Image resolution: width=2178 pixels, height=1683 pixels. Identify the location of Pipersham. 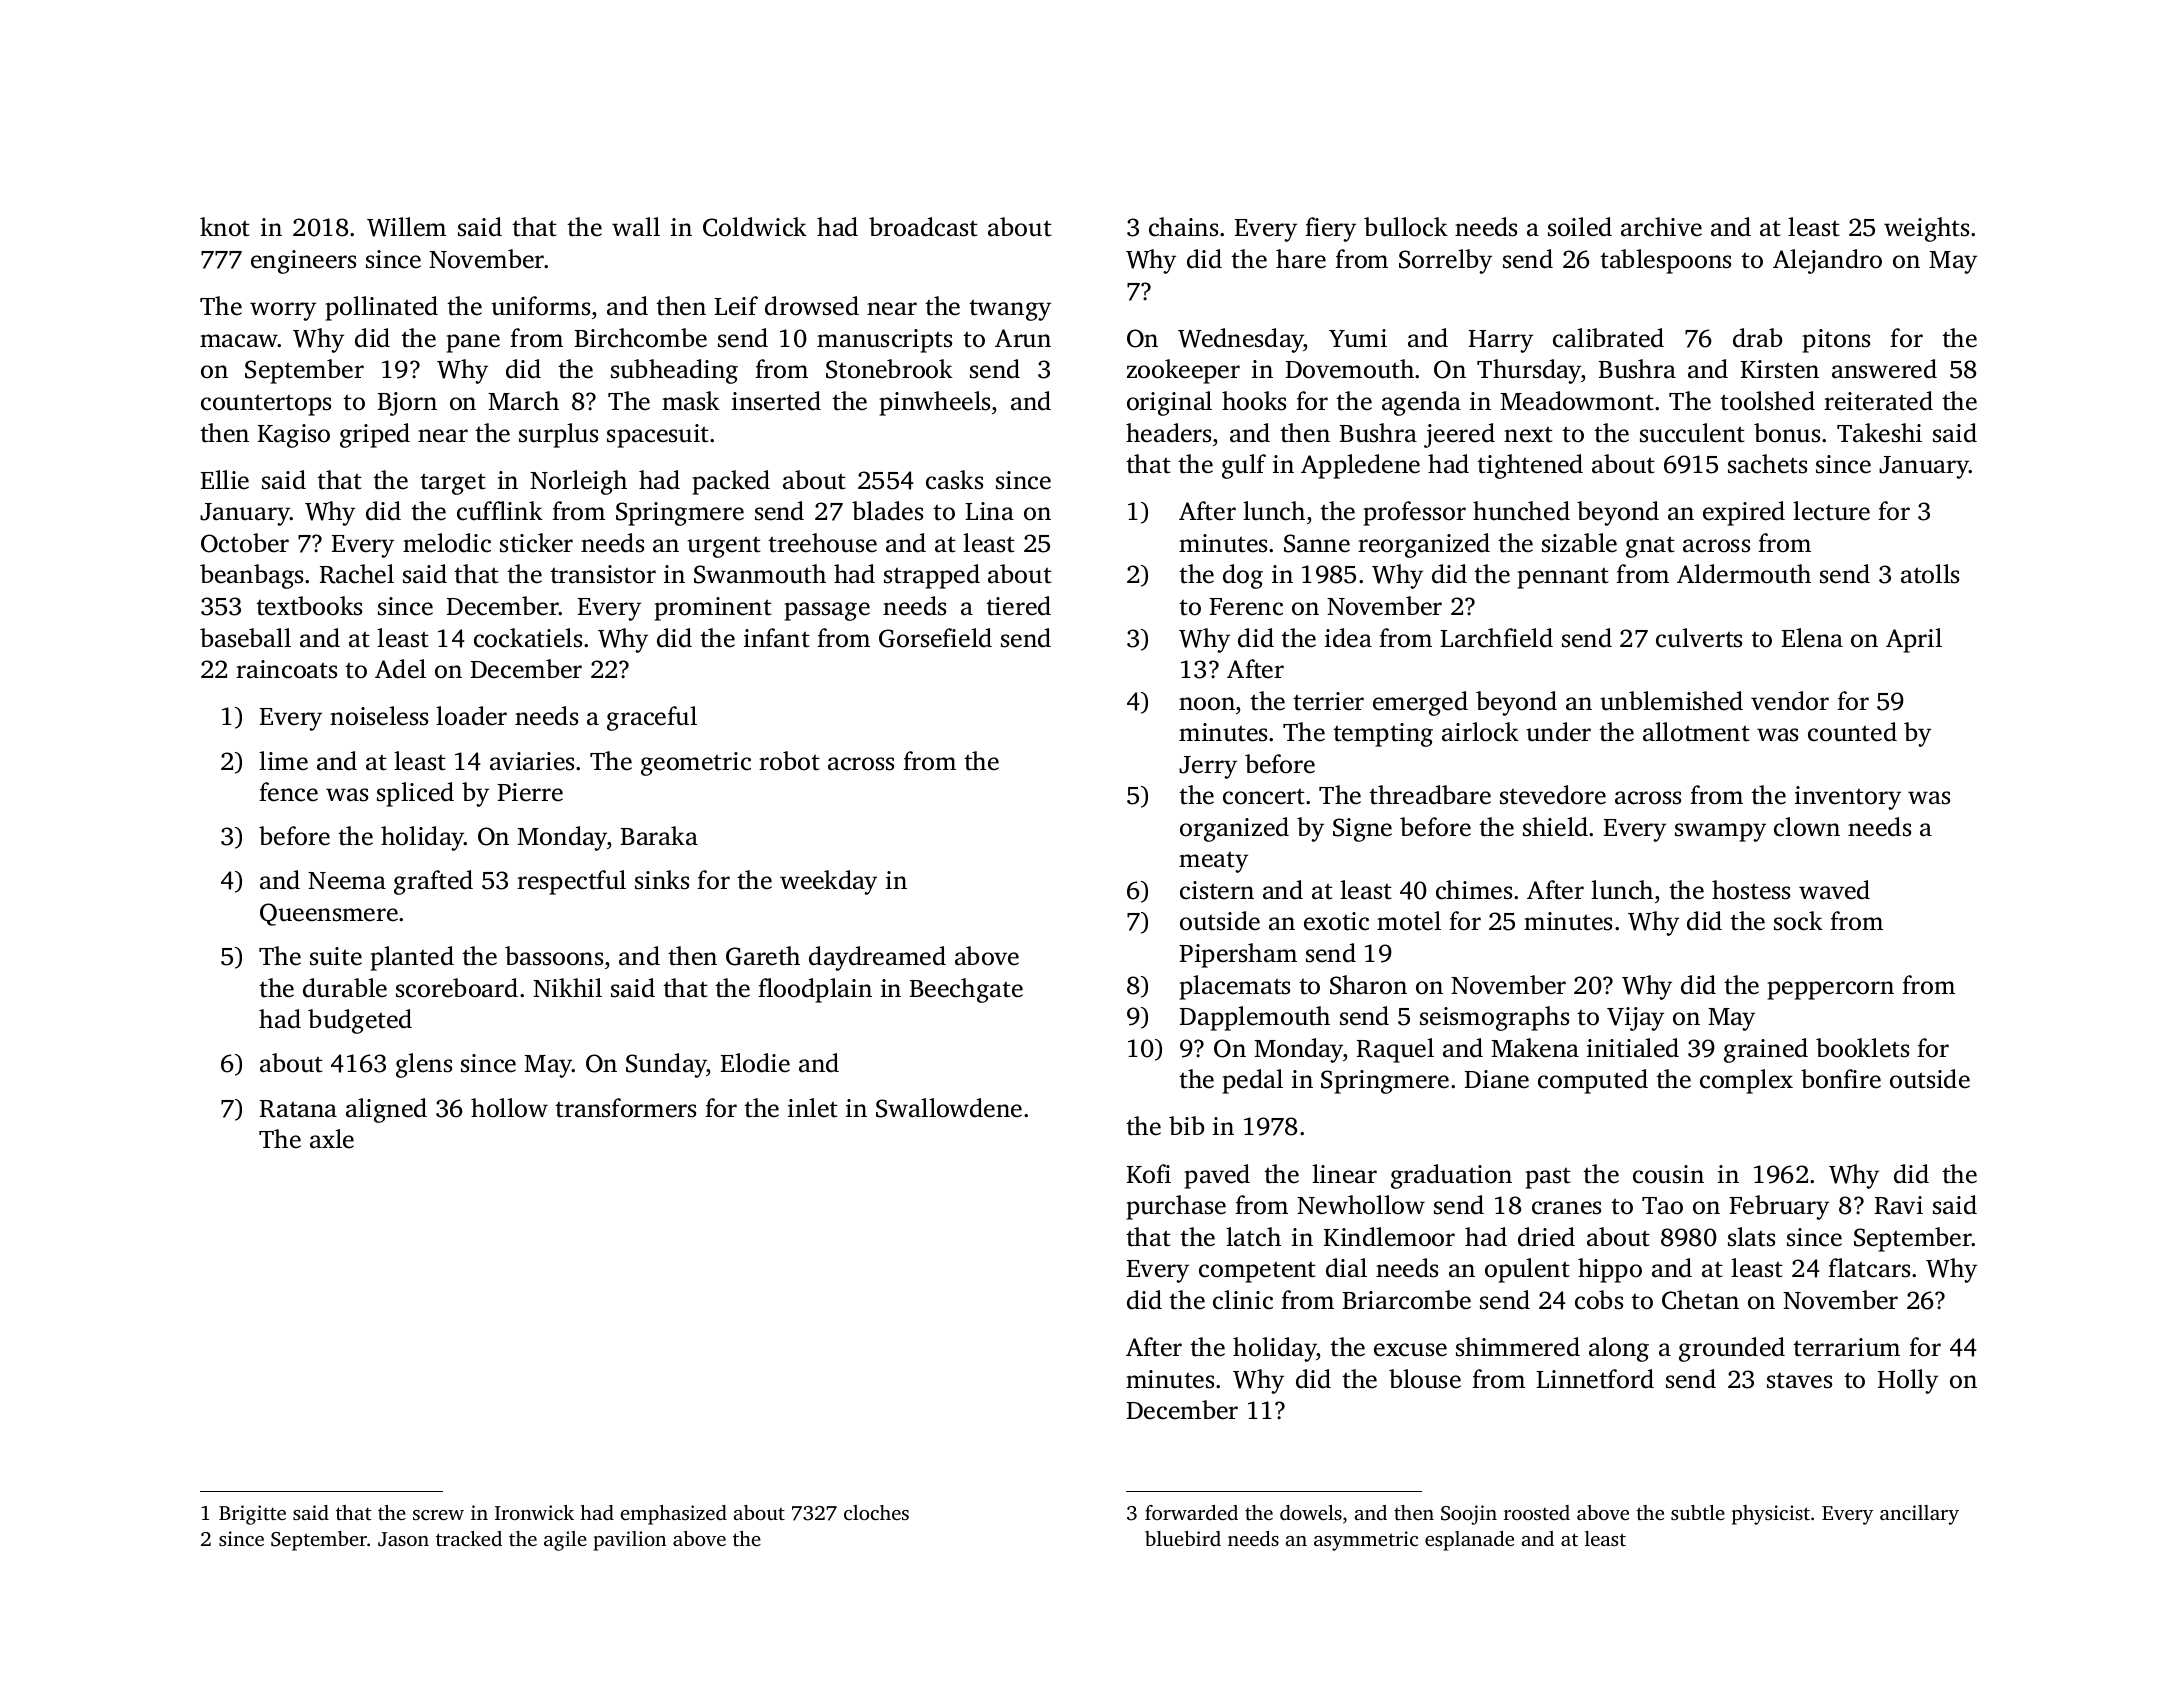
(1238, 955).
